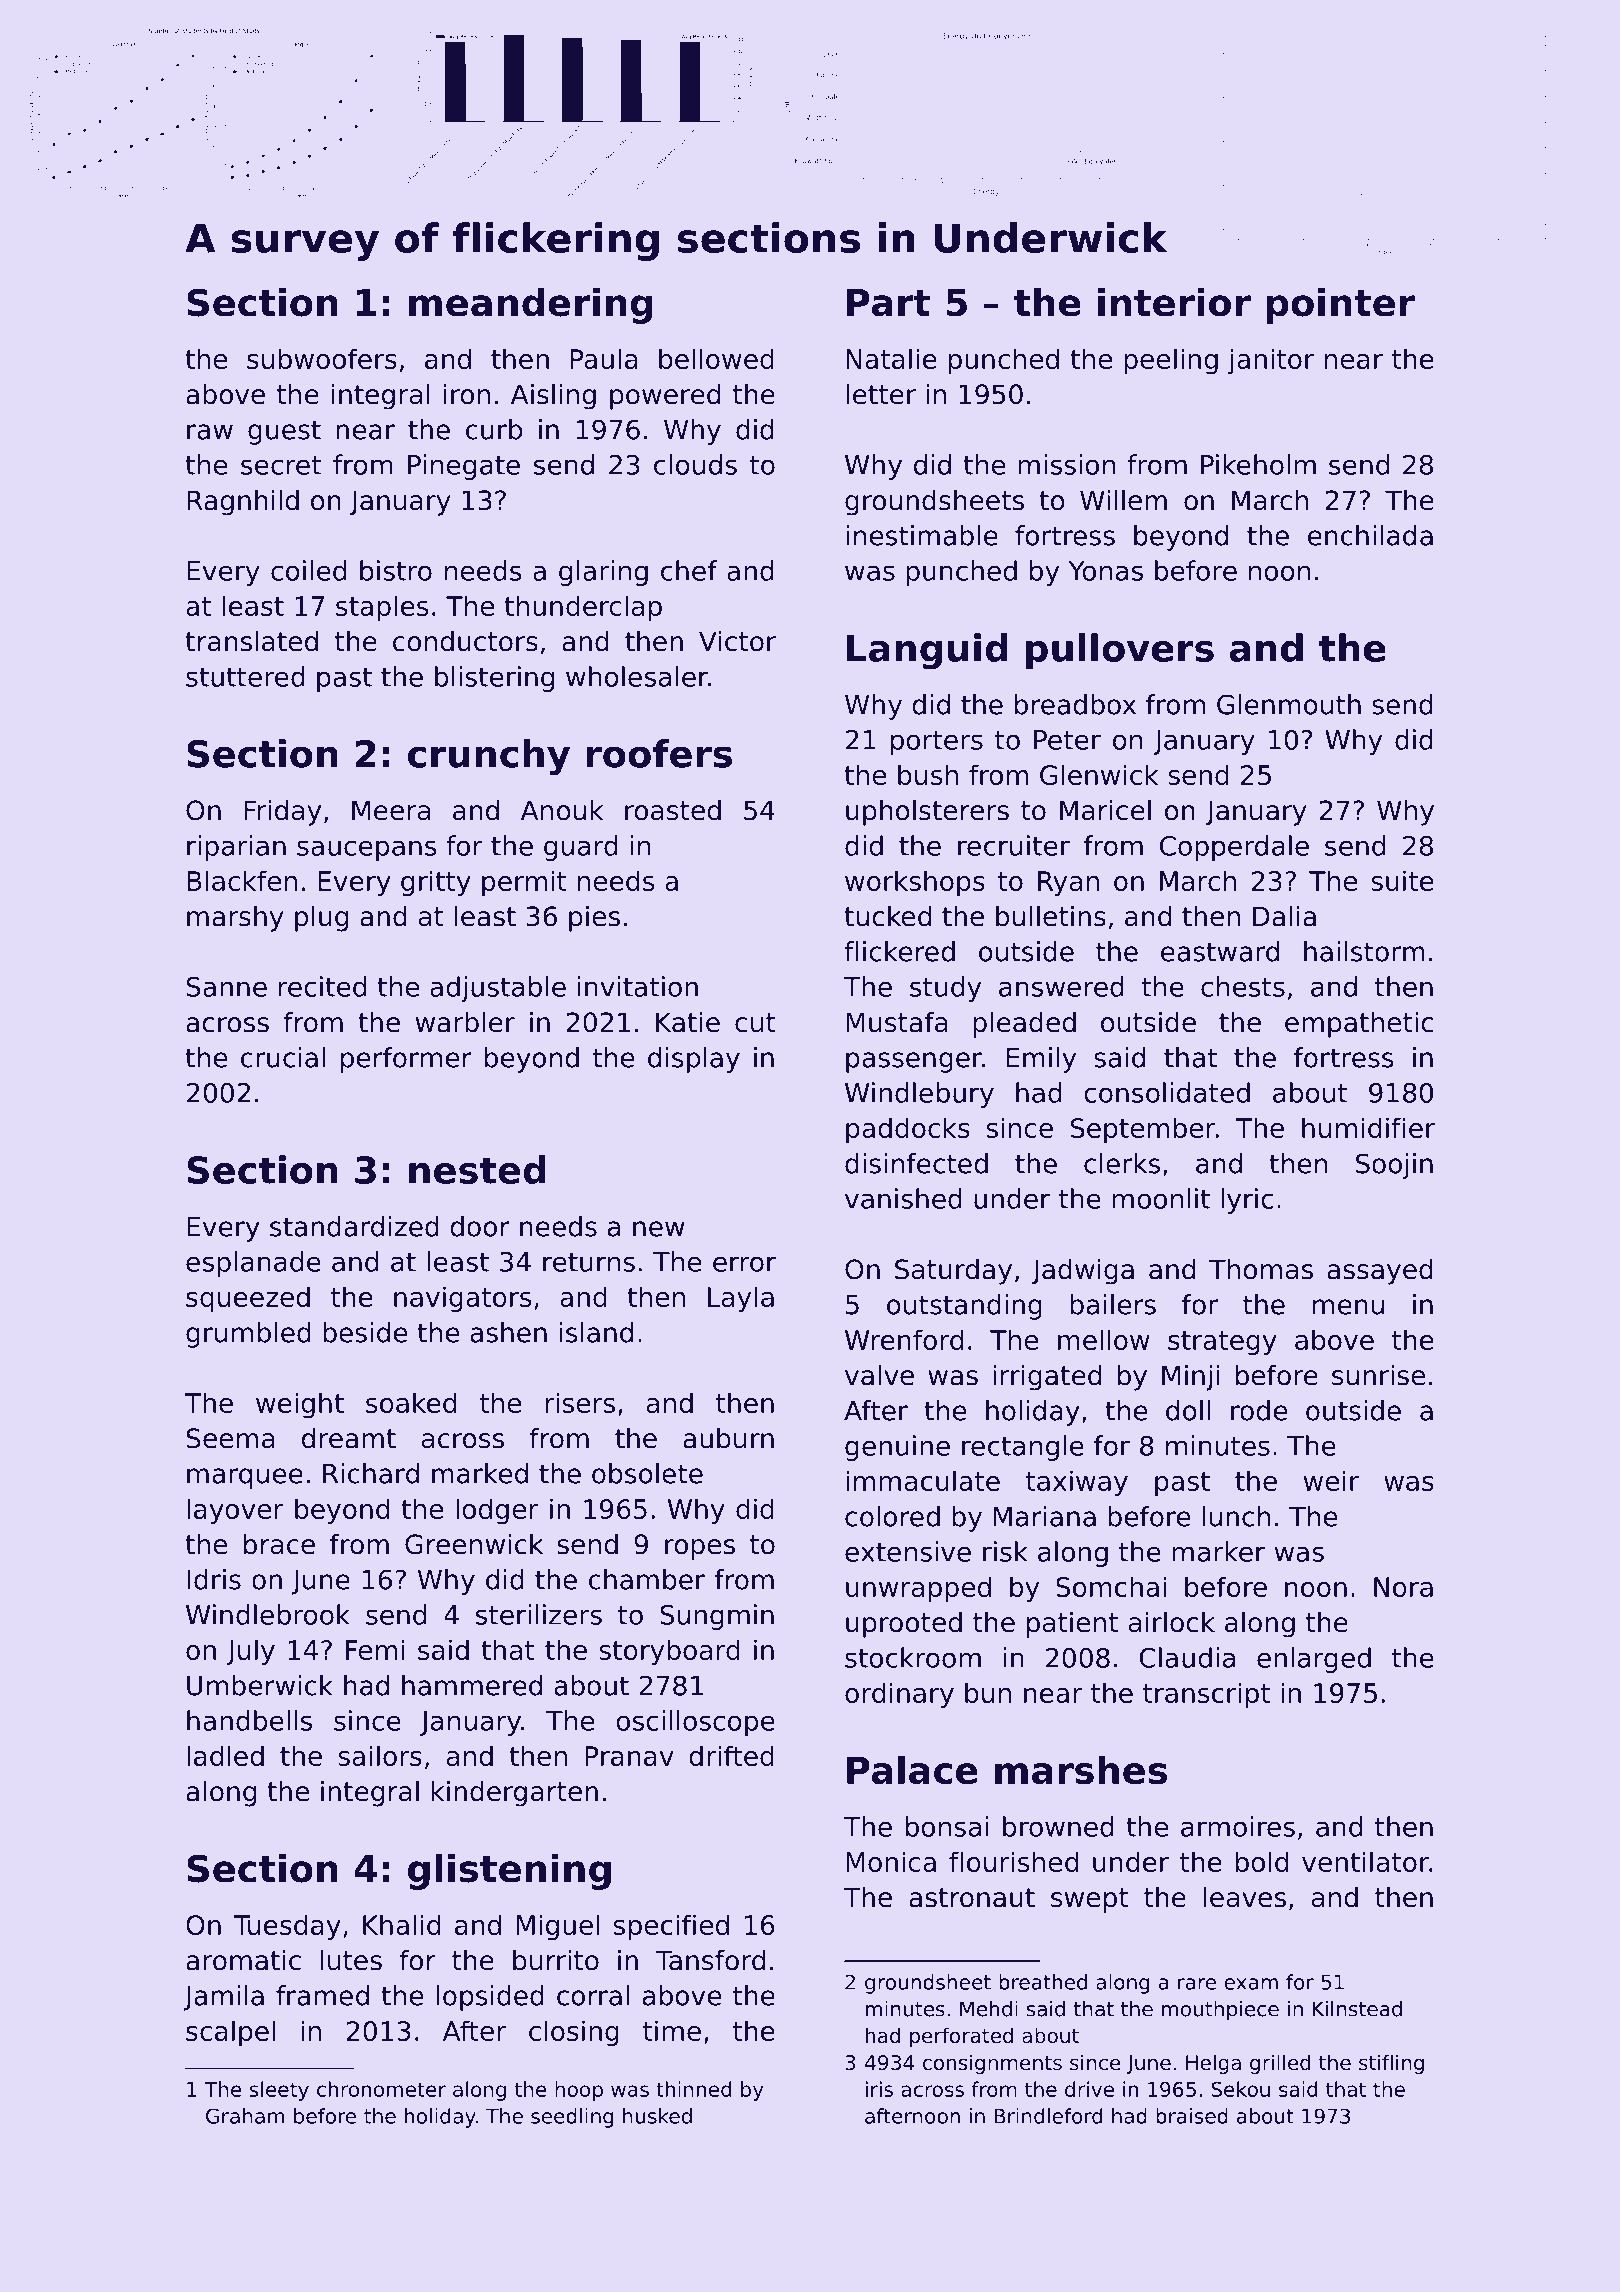 The height and width of the page is (2292, 1620). Describe the element at coordinates (1258, 464) in the page. I see `Pikeholm` at that location.
